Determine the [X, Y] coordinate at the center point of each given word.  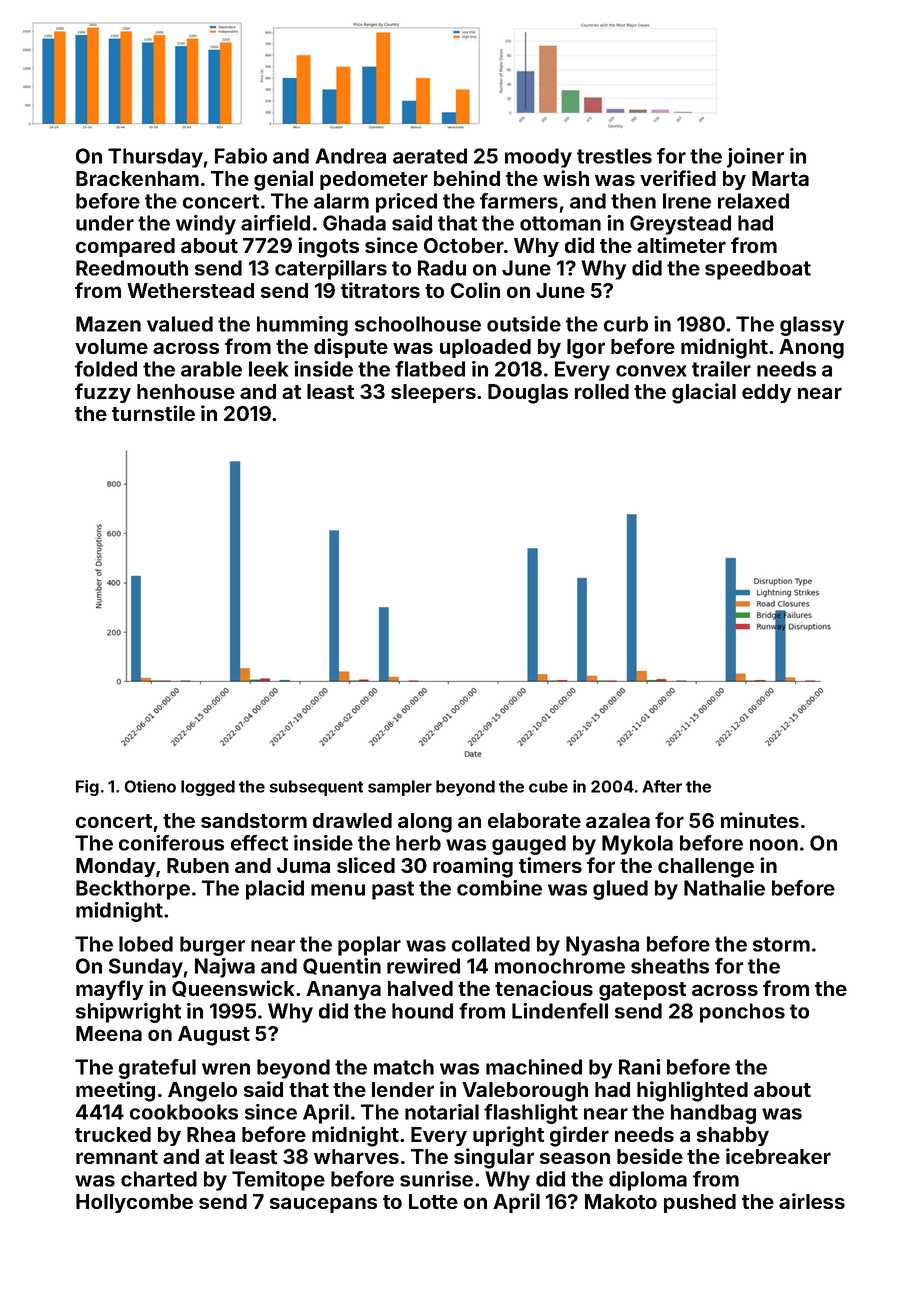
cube [548, 786]
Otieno [150, 786]
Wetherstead [190, 290]
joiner [755, 158]
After [662, 786]
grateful [157, 1069]
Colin [475, 290]
